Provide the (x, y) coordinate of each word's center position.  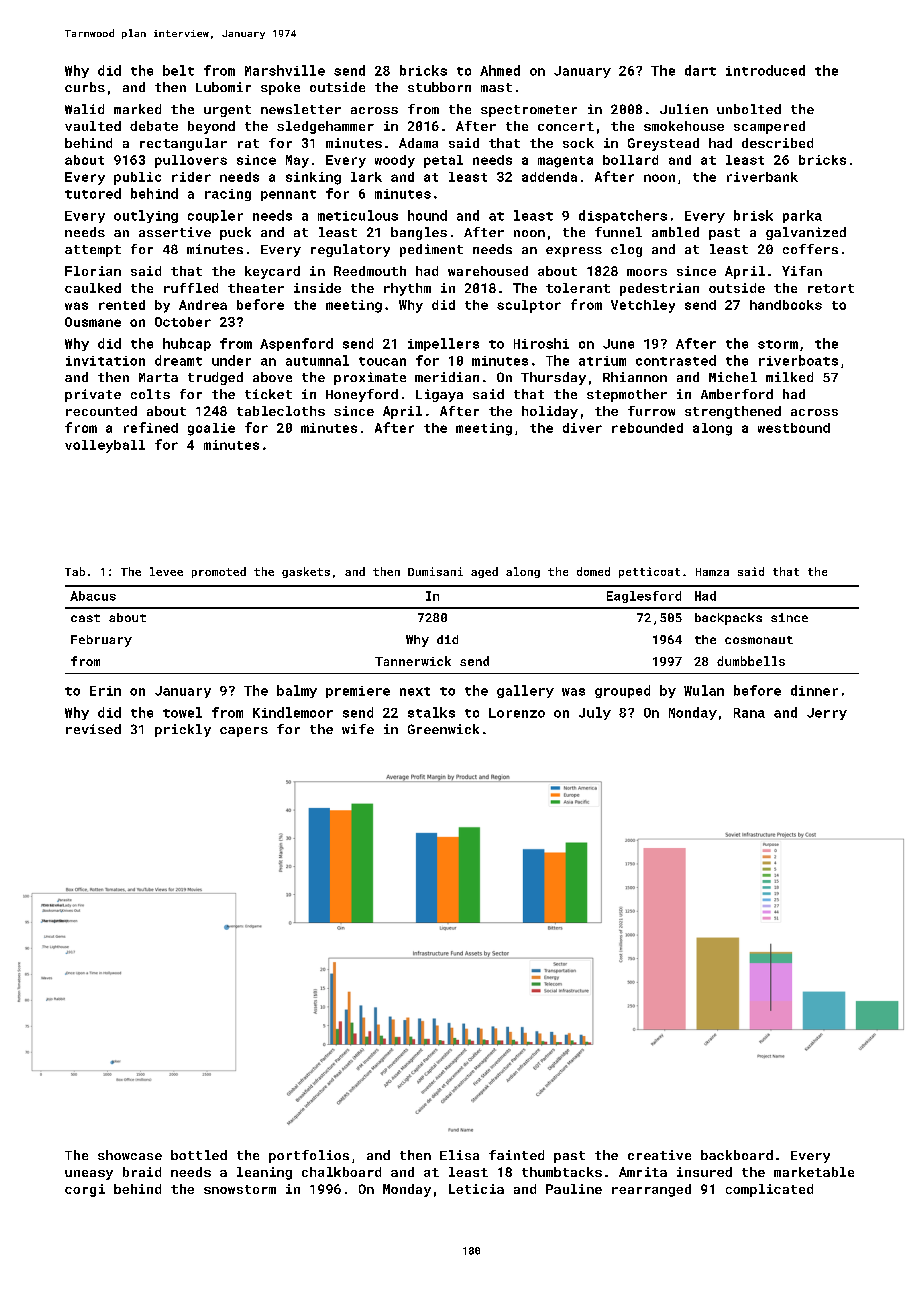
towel (182, 712)
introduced (765, 70)
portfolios (309, 1156)
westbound (794, 428)
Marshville (285, 70)
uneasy (89, 1175)
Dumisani (435, 571)
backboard (737, 1155)
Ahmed (500, 70)
